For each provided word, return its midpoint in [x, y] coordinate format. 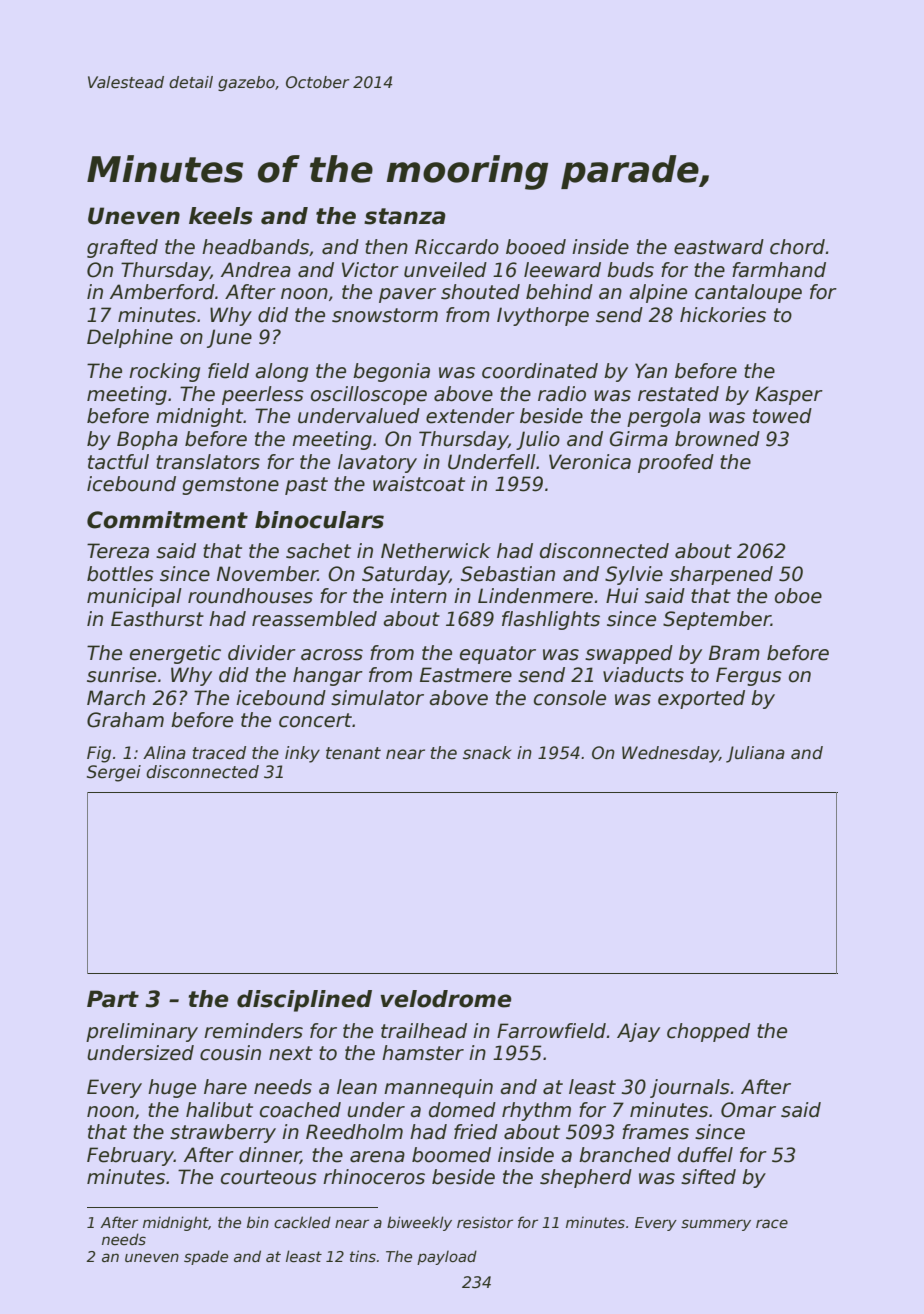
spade [206, 1257]
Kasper [789, 395]
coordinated [540, 371]
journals [690, 1088]
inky [302, 754]
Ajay [638, 1032]
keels [221, 216]
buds [630, 270]
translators [208, 462]
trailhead [424, 1031]
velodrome [446, 999]
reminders [253, 1031]
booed [536, 247]
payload [447, 1257]
